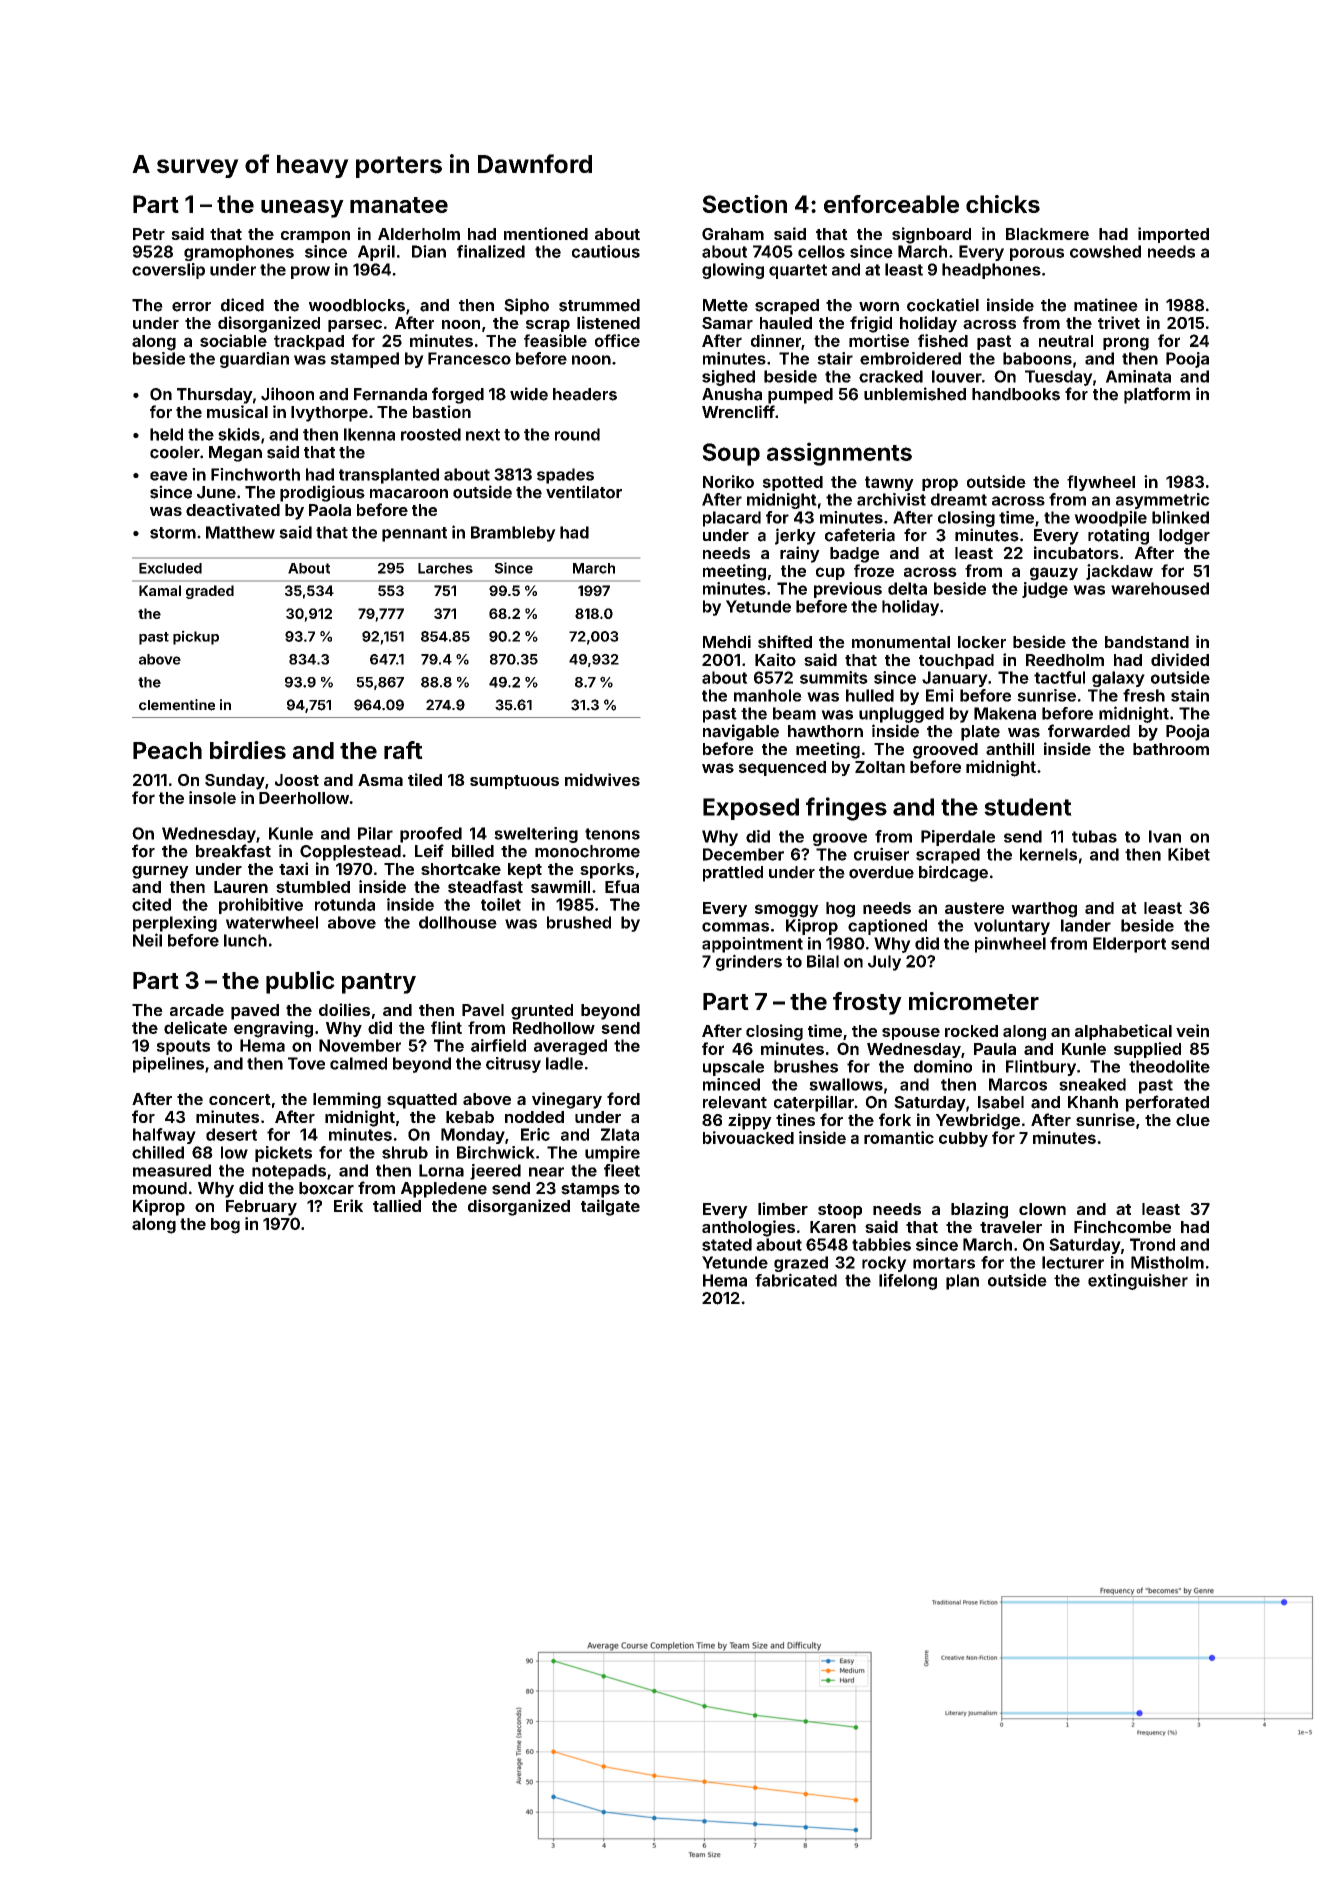  What do you see at coordinates (610, 1207) in the page?
I see `tailgate` at bounding box center [610, 1207].
